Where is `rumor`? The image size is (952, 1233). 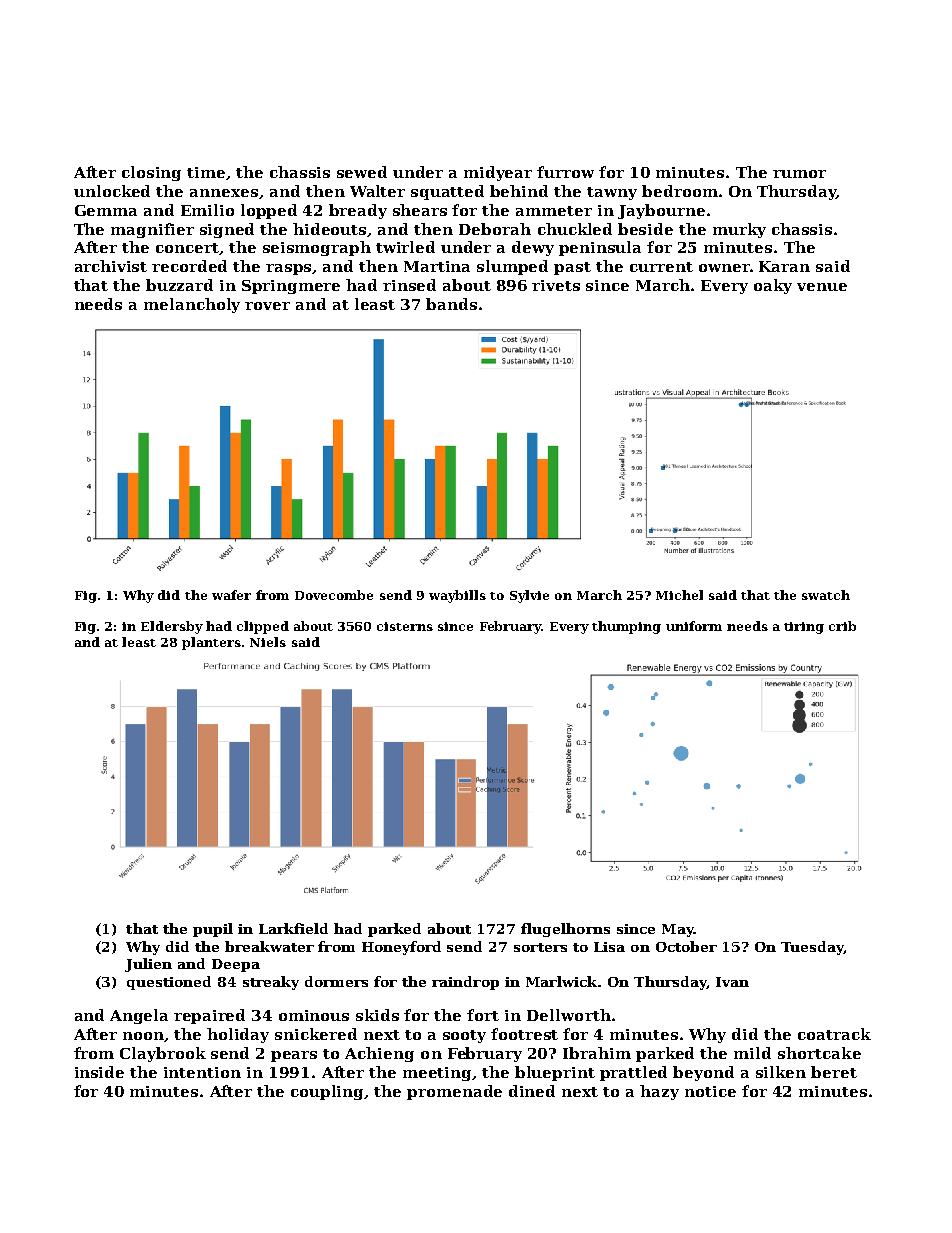
rumor is located at coordinates (799, 174).
